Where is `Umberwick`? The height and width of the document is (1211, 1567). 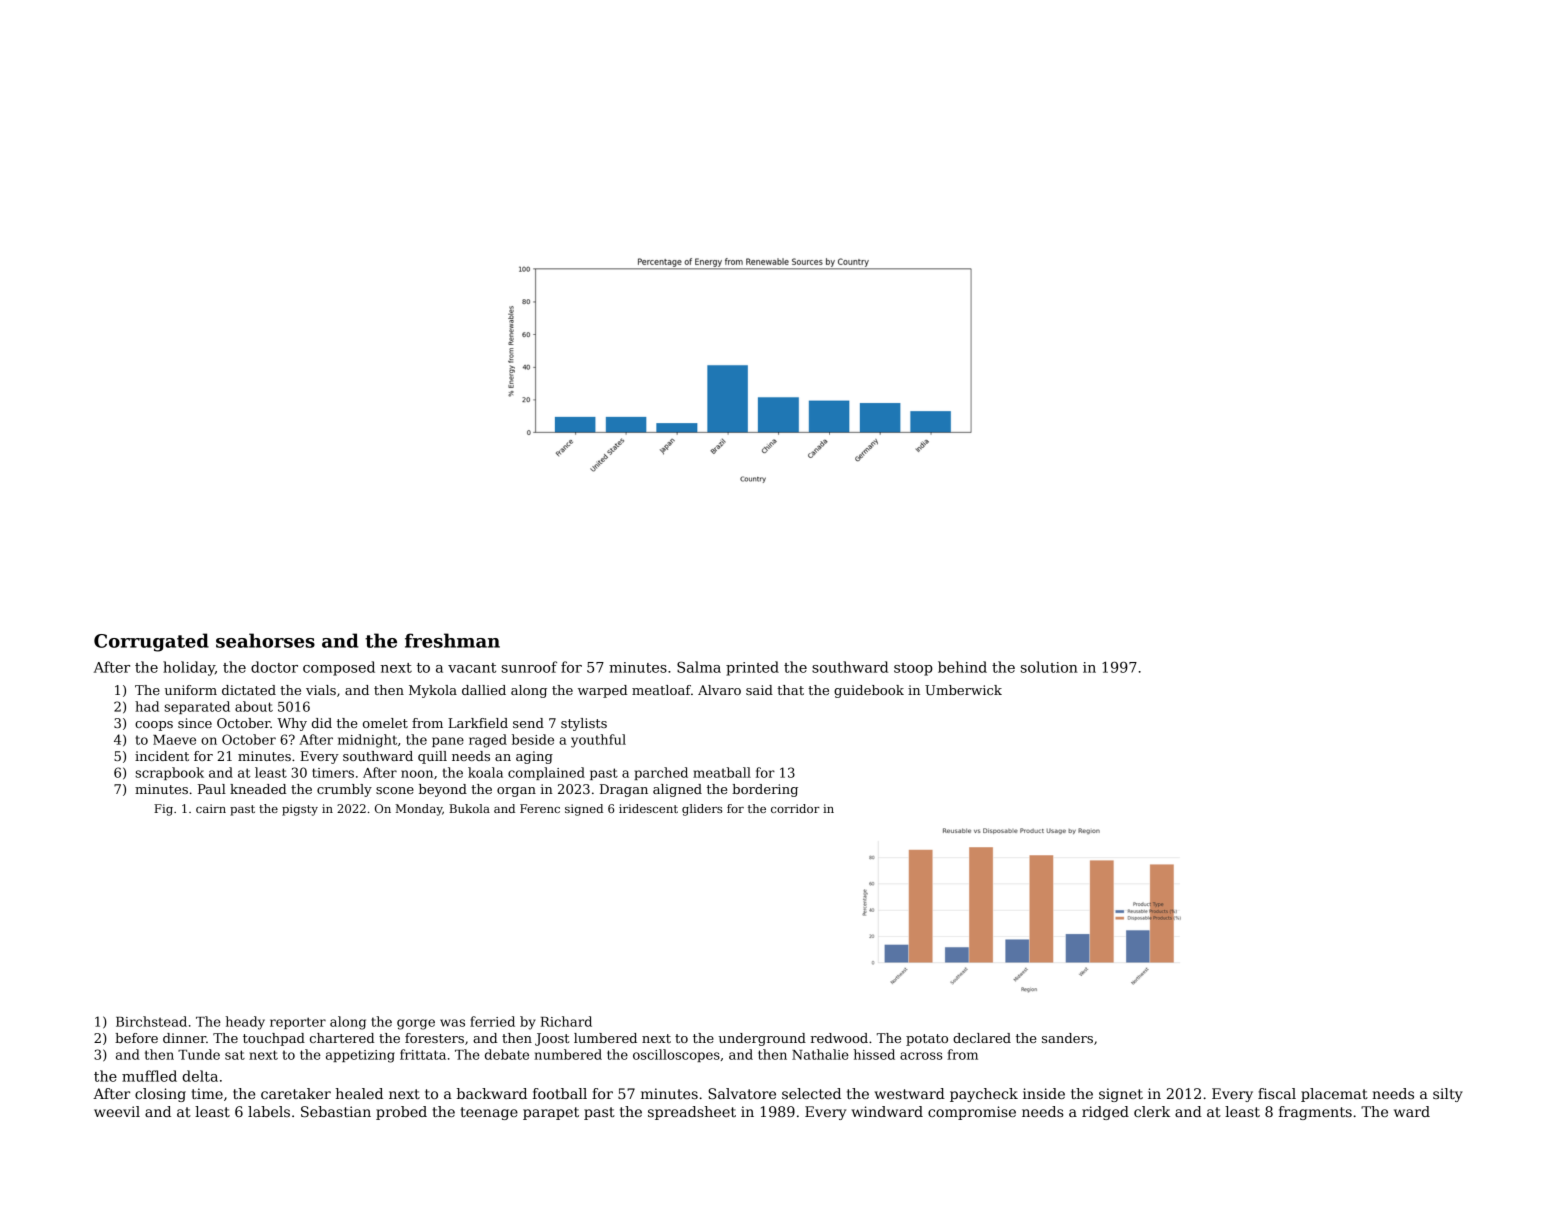
Umberwick is located at coordinates (963, 690).
